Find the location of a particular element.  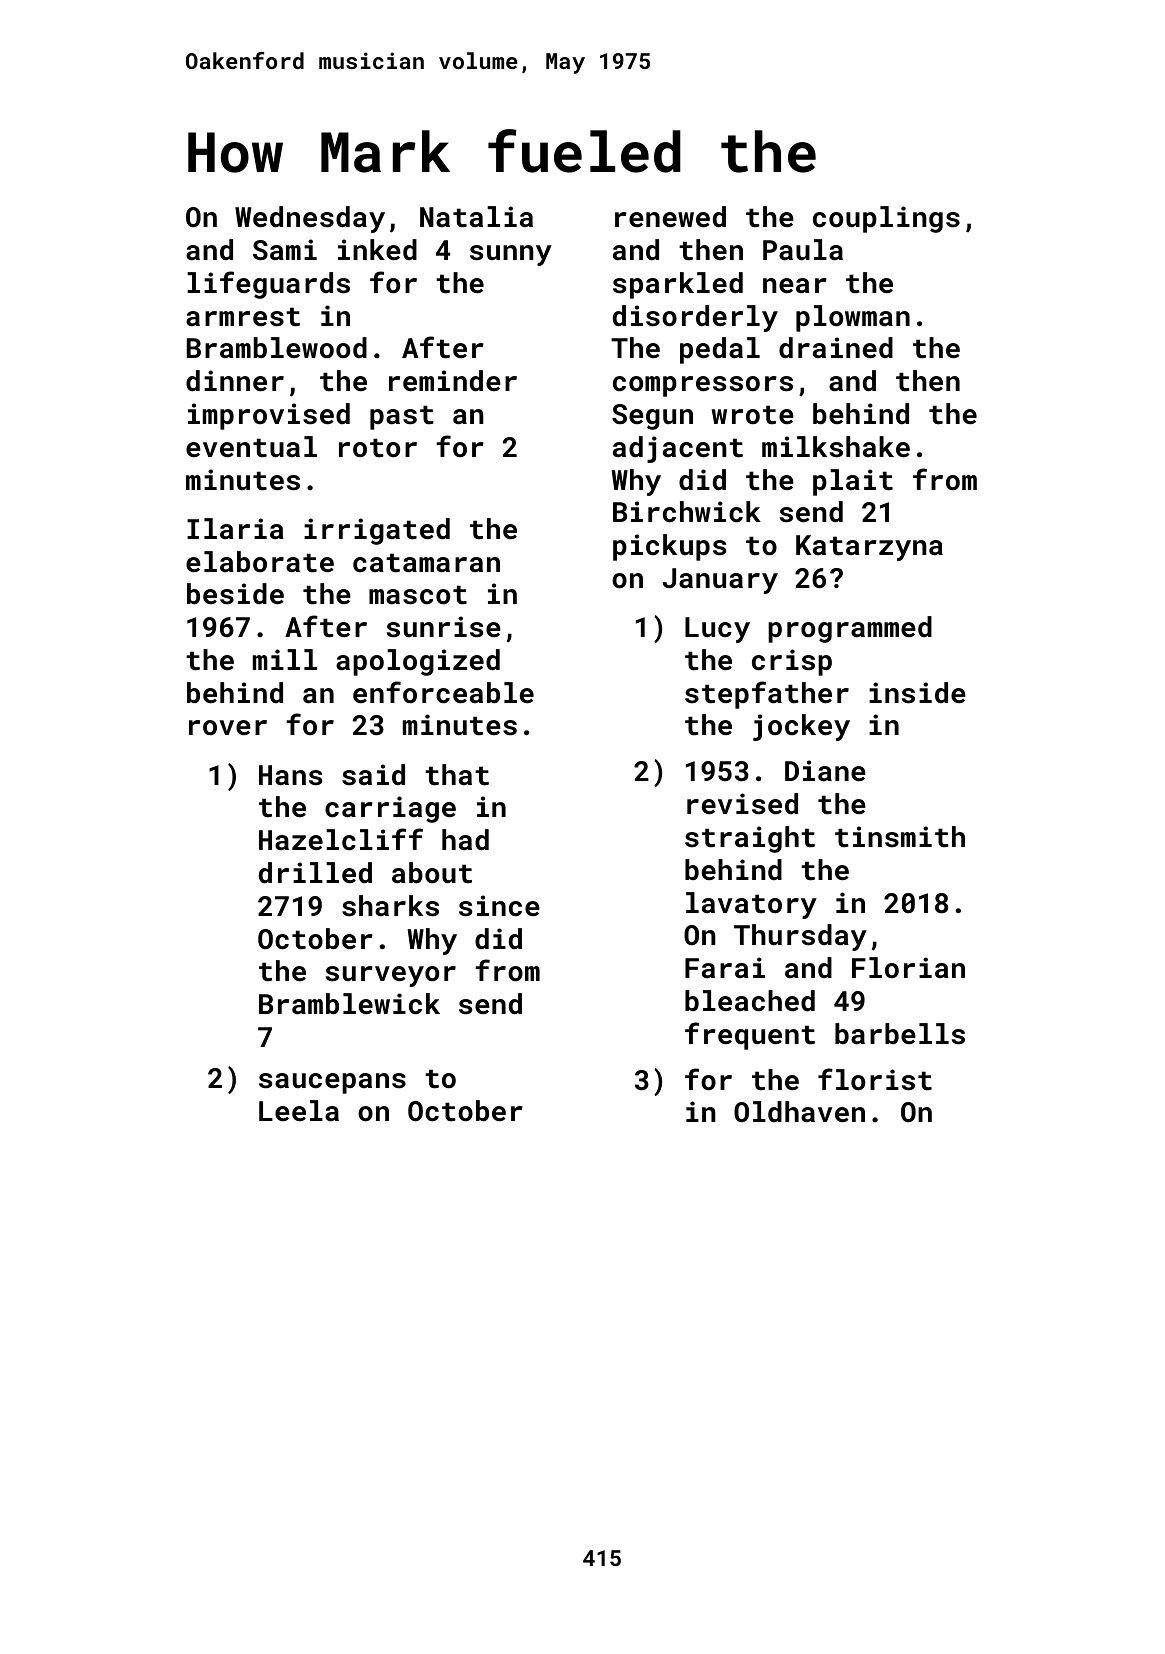

florist is located at coordinates (875, 1079).
